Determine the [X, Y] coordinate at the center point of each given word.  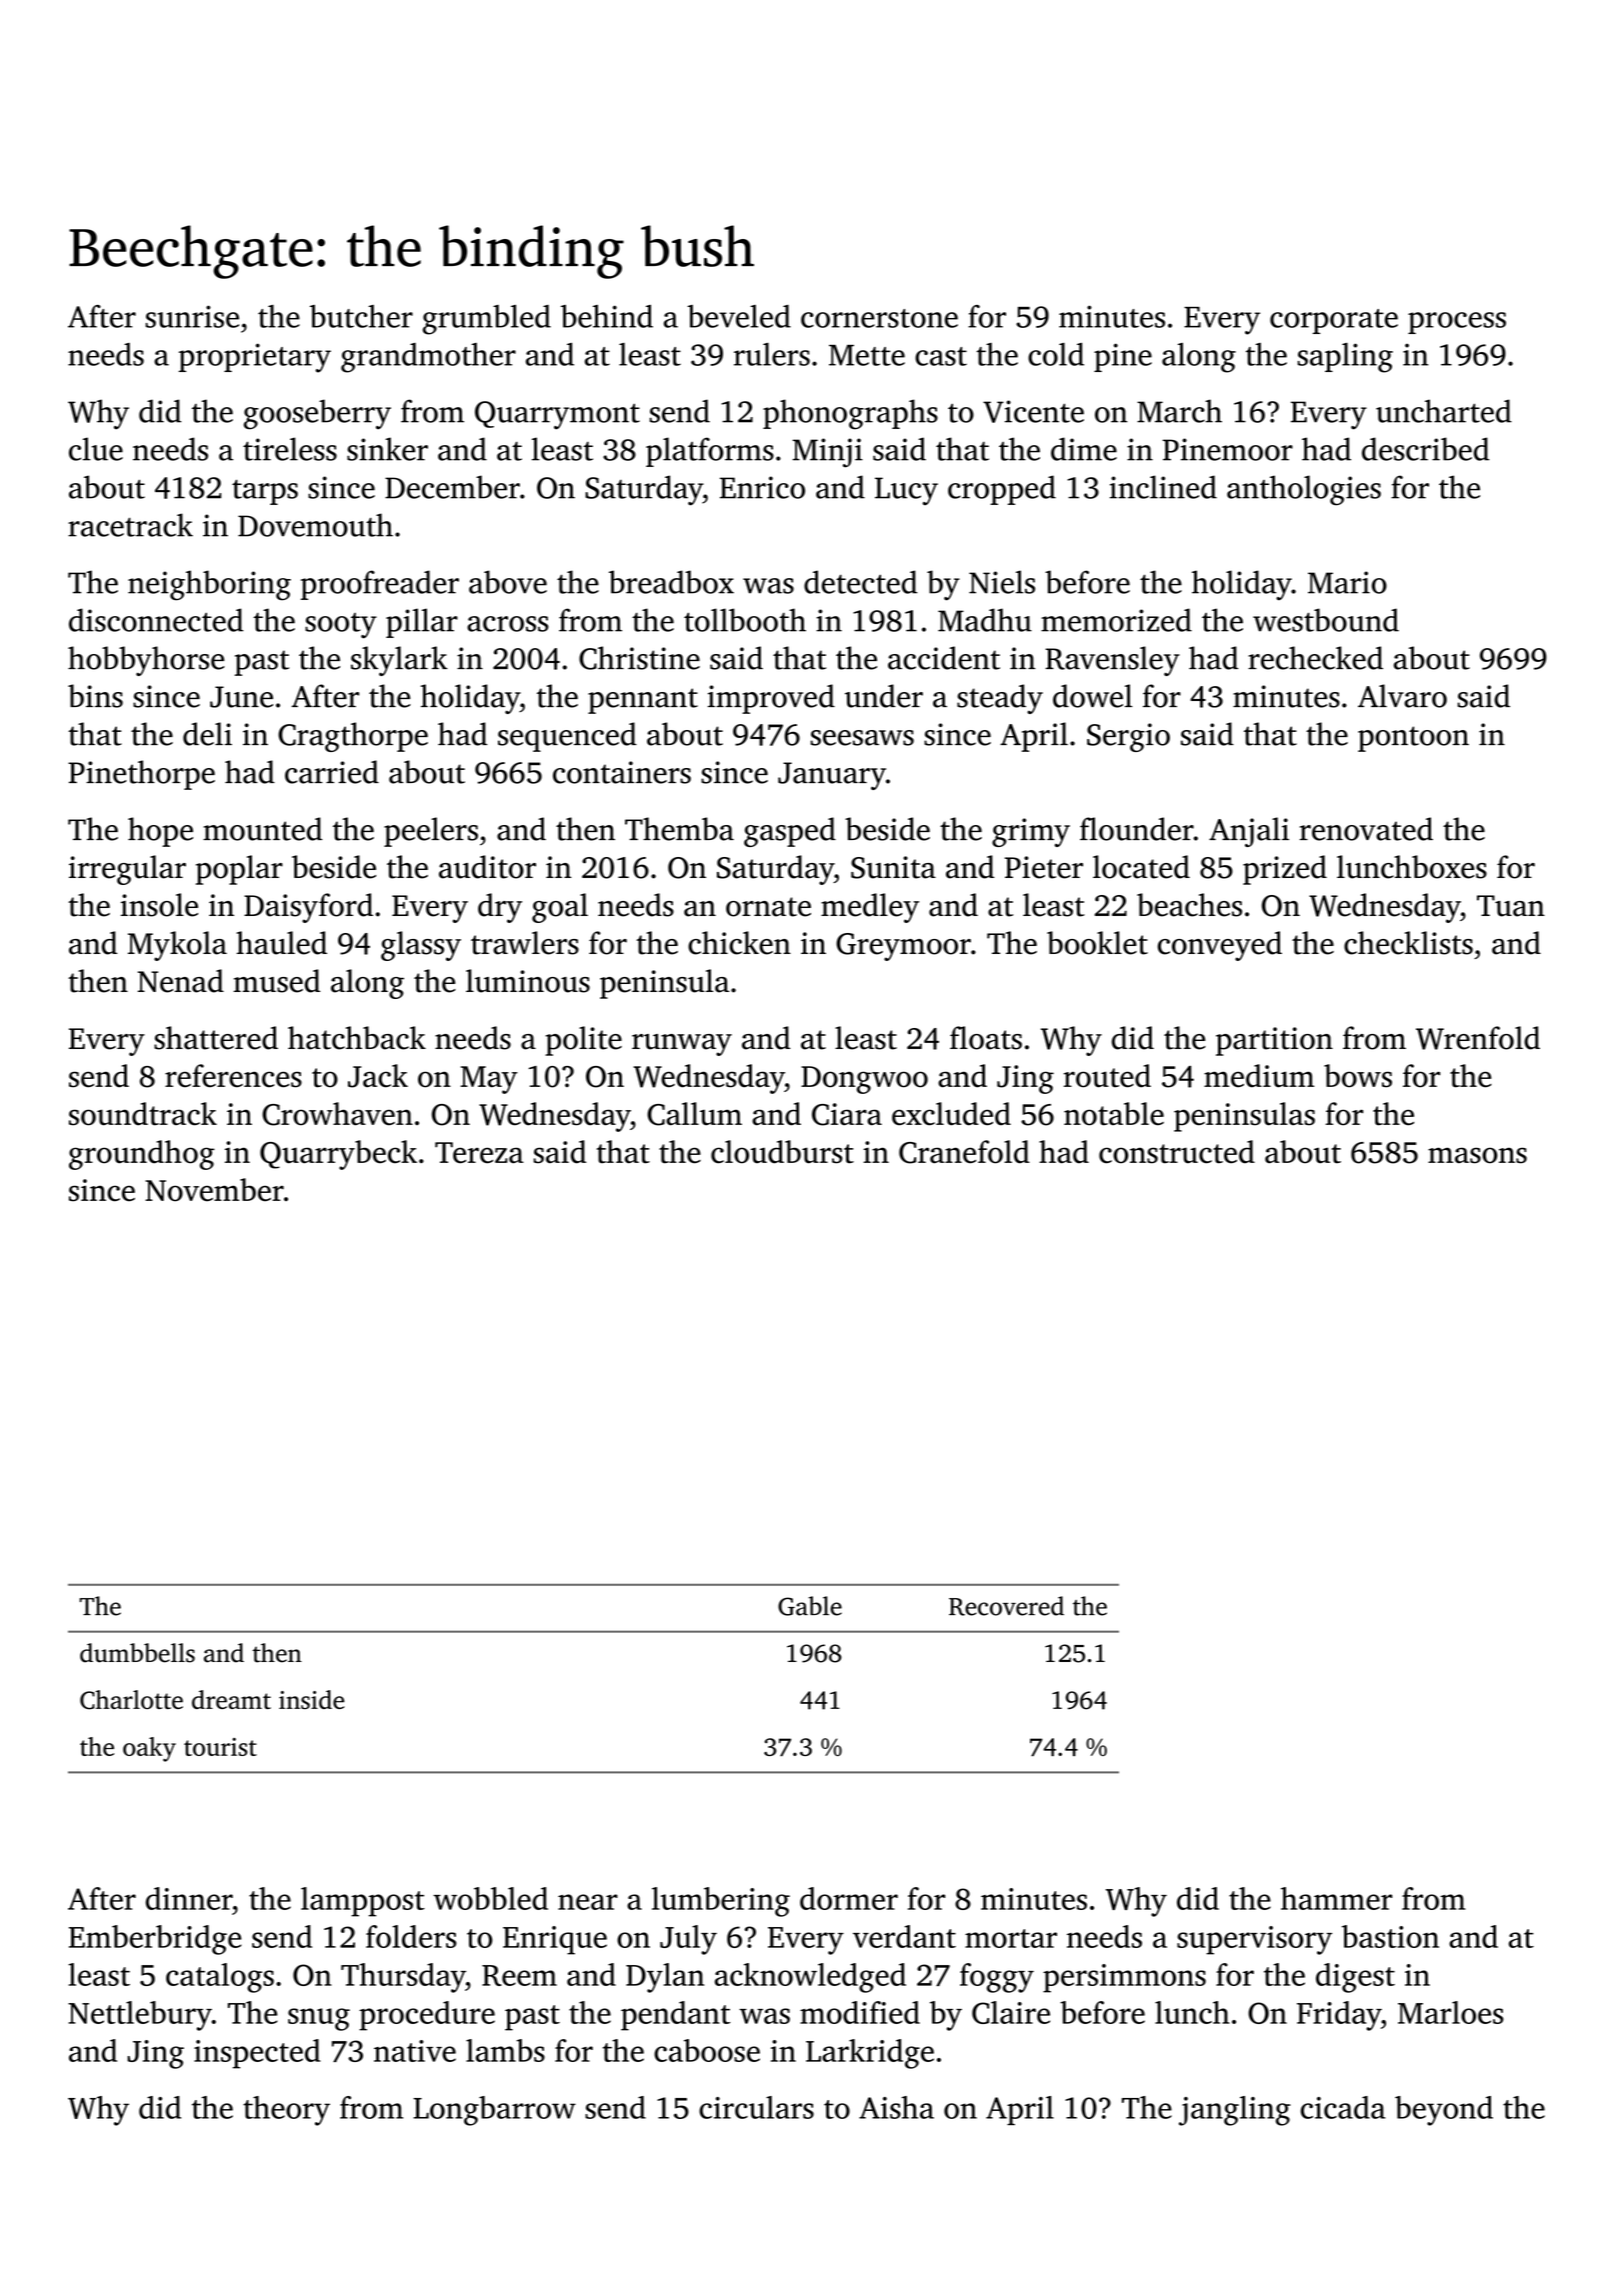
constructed [1177, 1152]
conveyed [1220, 946]
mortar [1011, 1938]
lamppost [363, 1902]
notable [1114, 1114]
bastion [1390, 1936]
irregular [127, 870]
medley [870, 908]
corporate [1334, 321]
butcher [361, 316]
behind [607, 316]
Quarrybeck [338, 1155]
